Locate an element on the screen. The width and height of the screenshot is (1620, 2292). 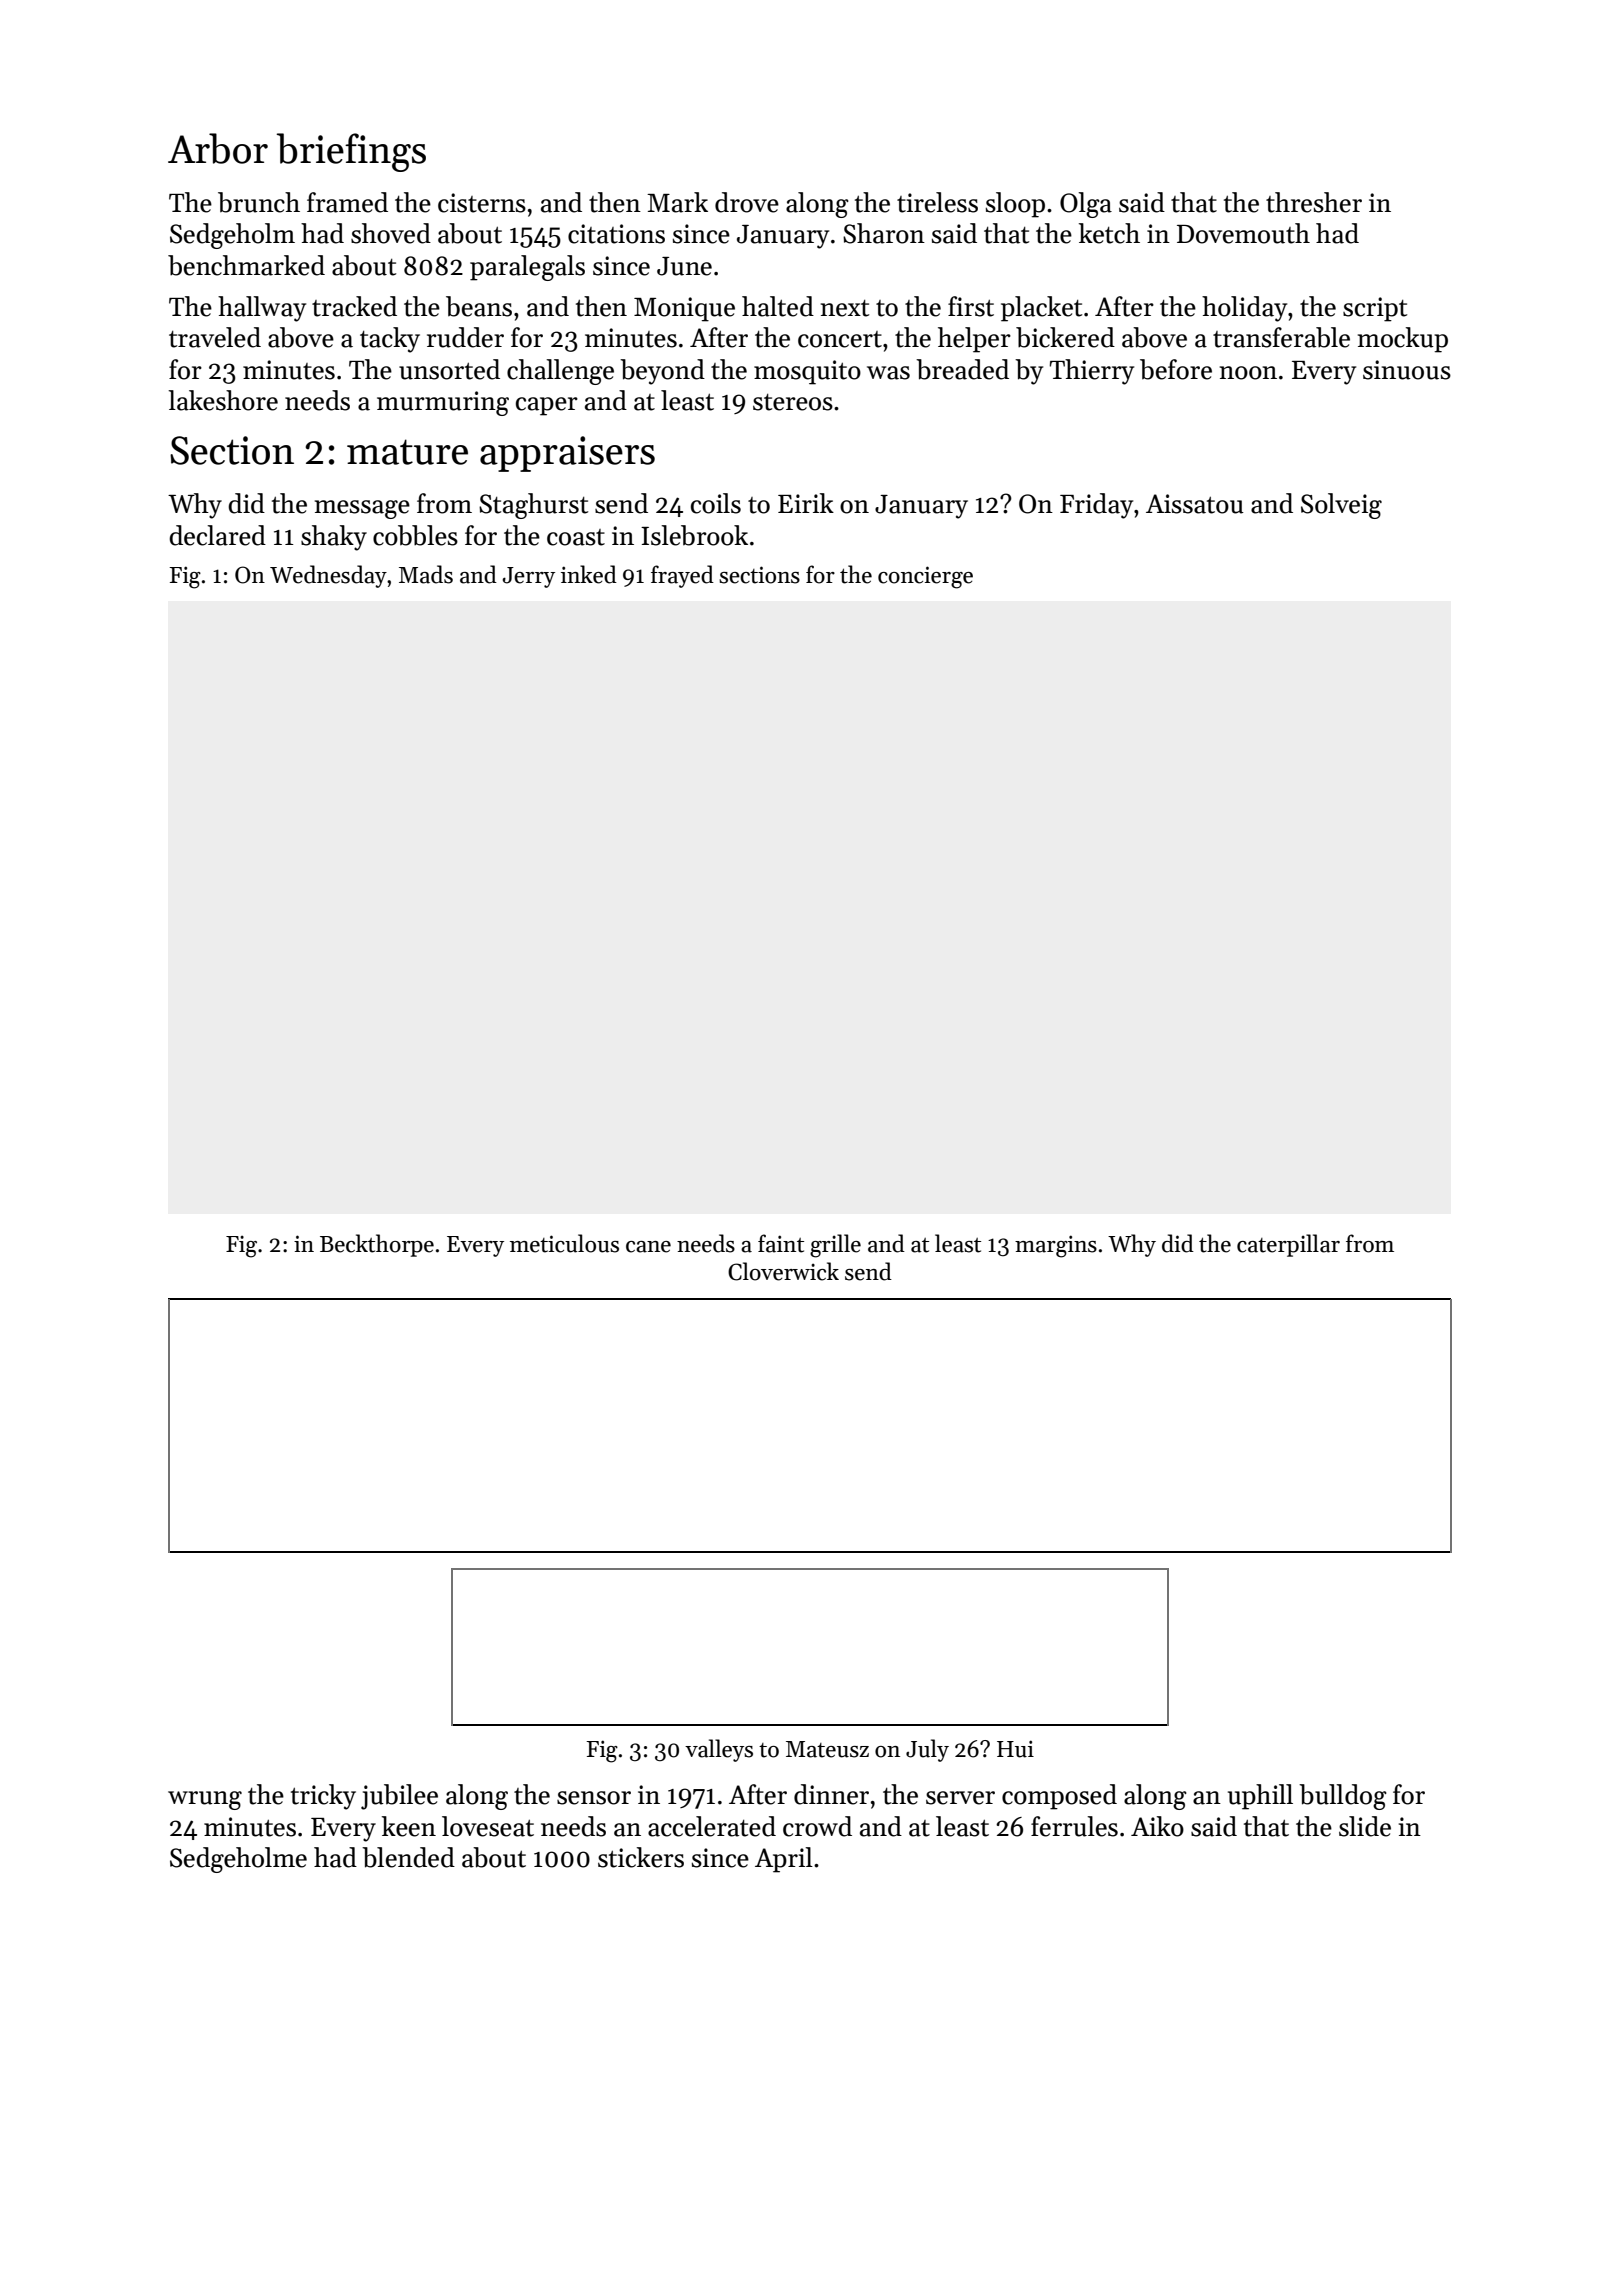
Sharon is located at coordinates (884, 233).
